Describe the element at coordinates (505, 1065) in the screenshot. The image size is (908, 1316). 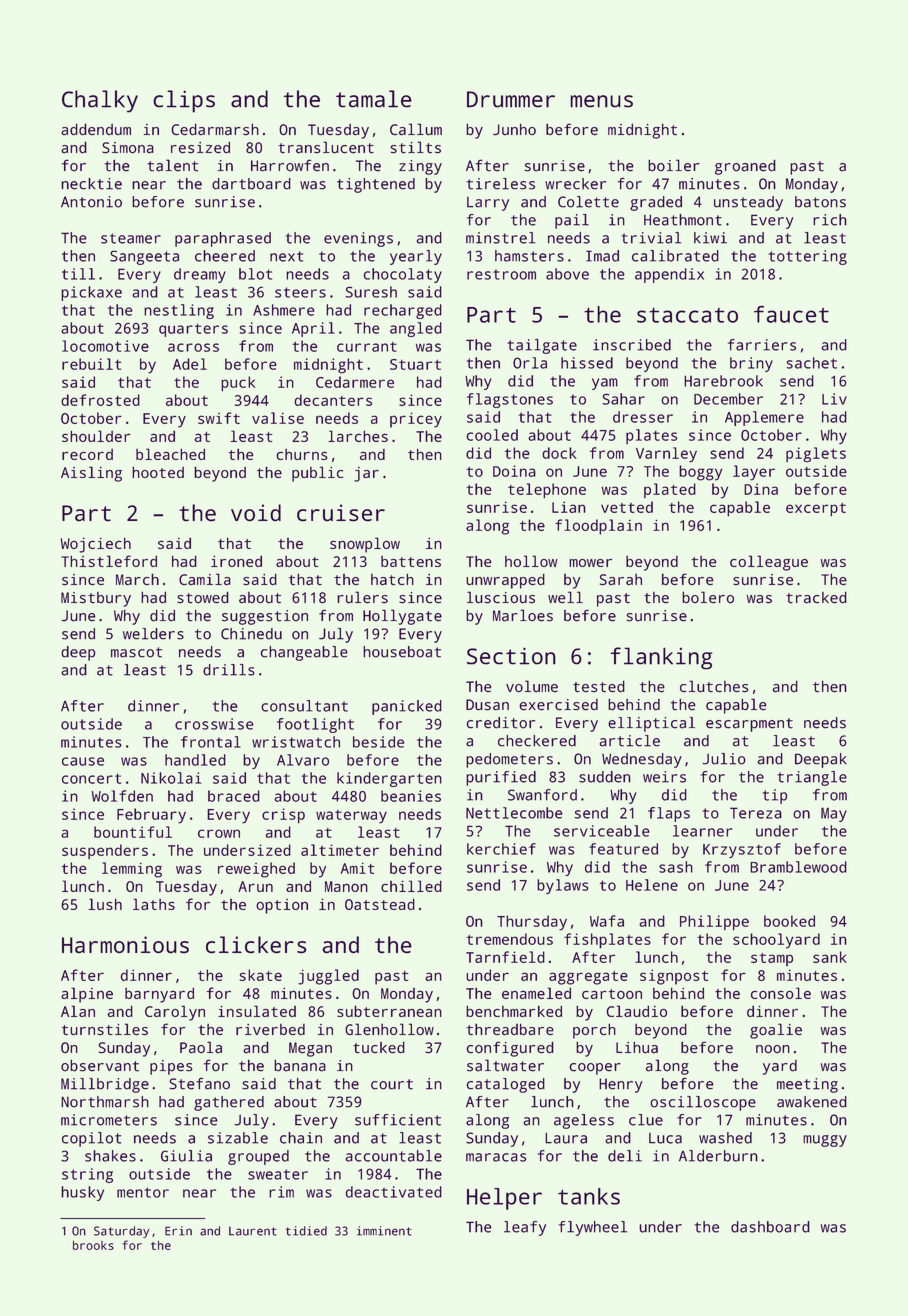
I see `saltwater` at that location.
